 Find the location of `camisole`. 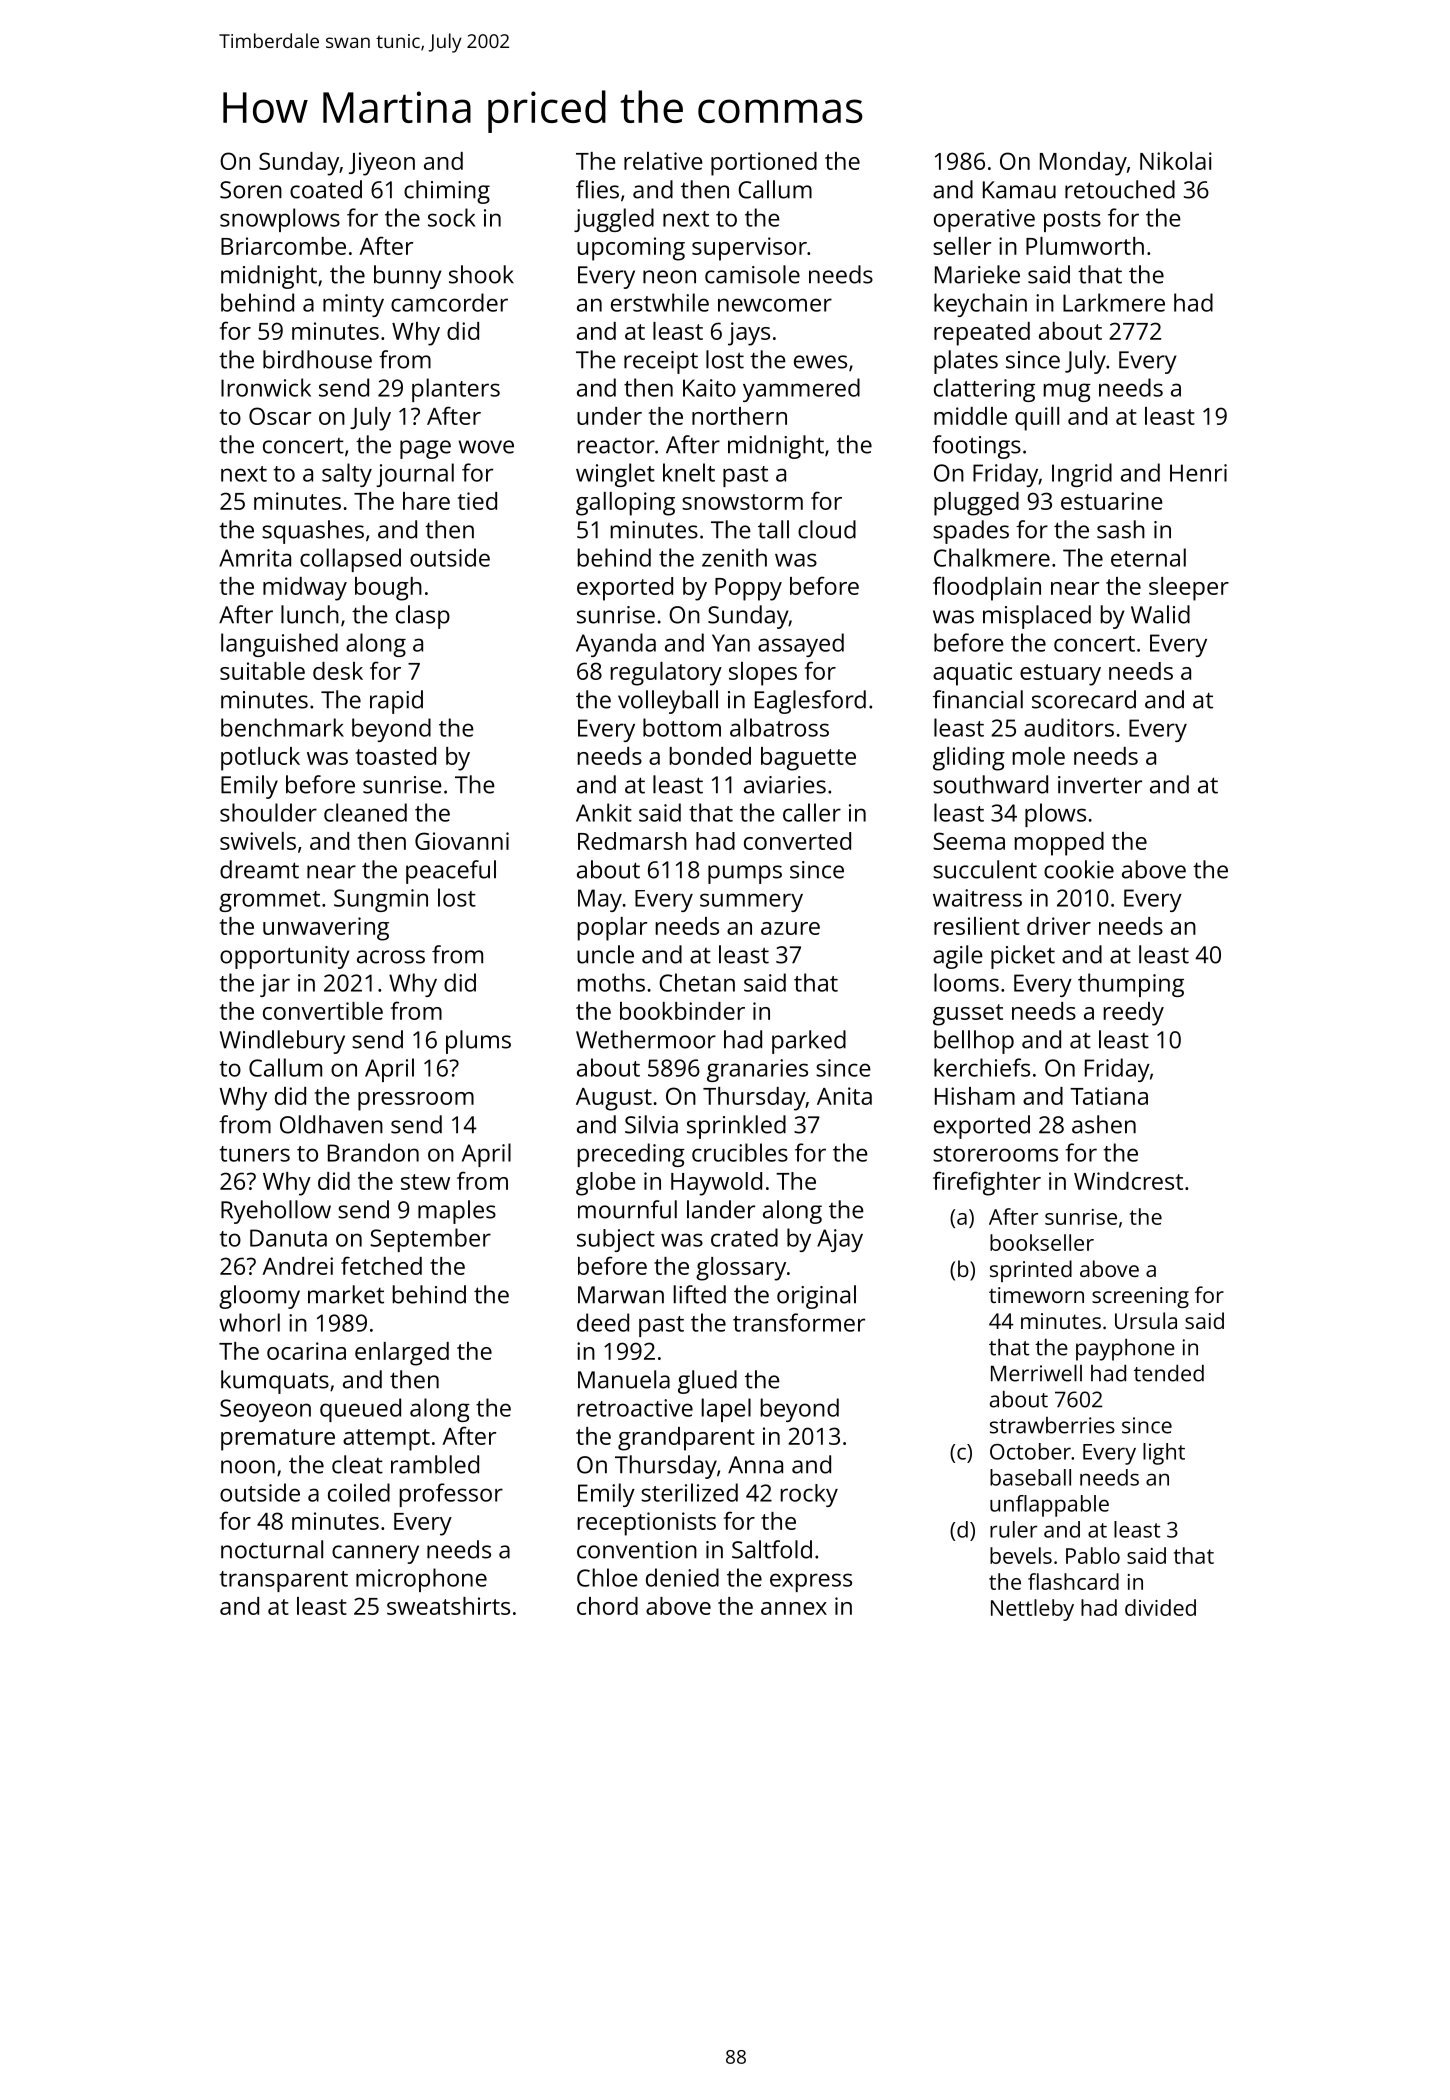

camisole is located at coordinates (752, 274).
